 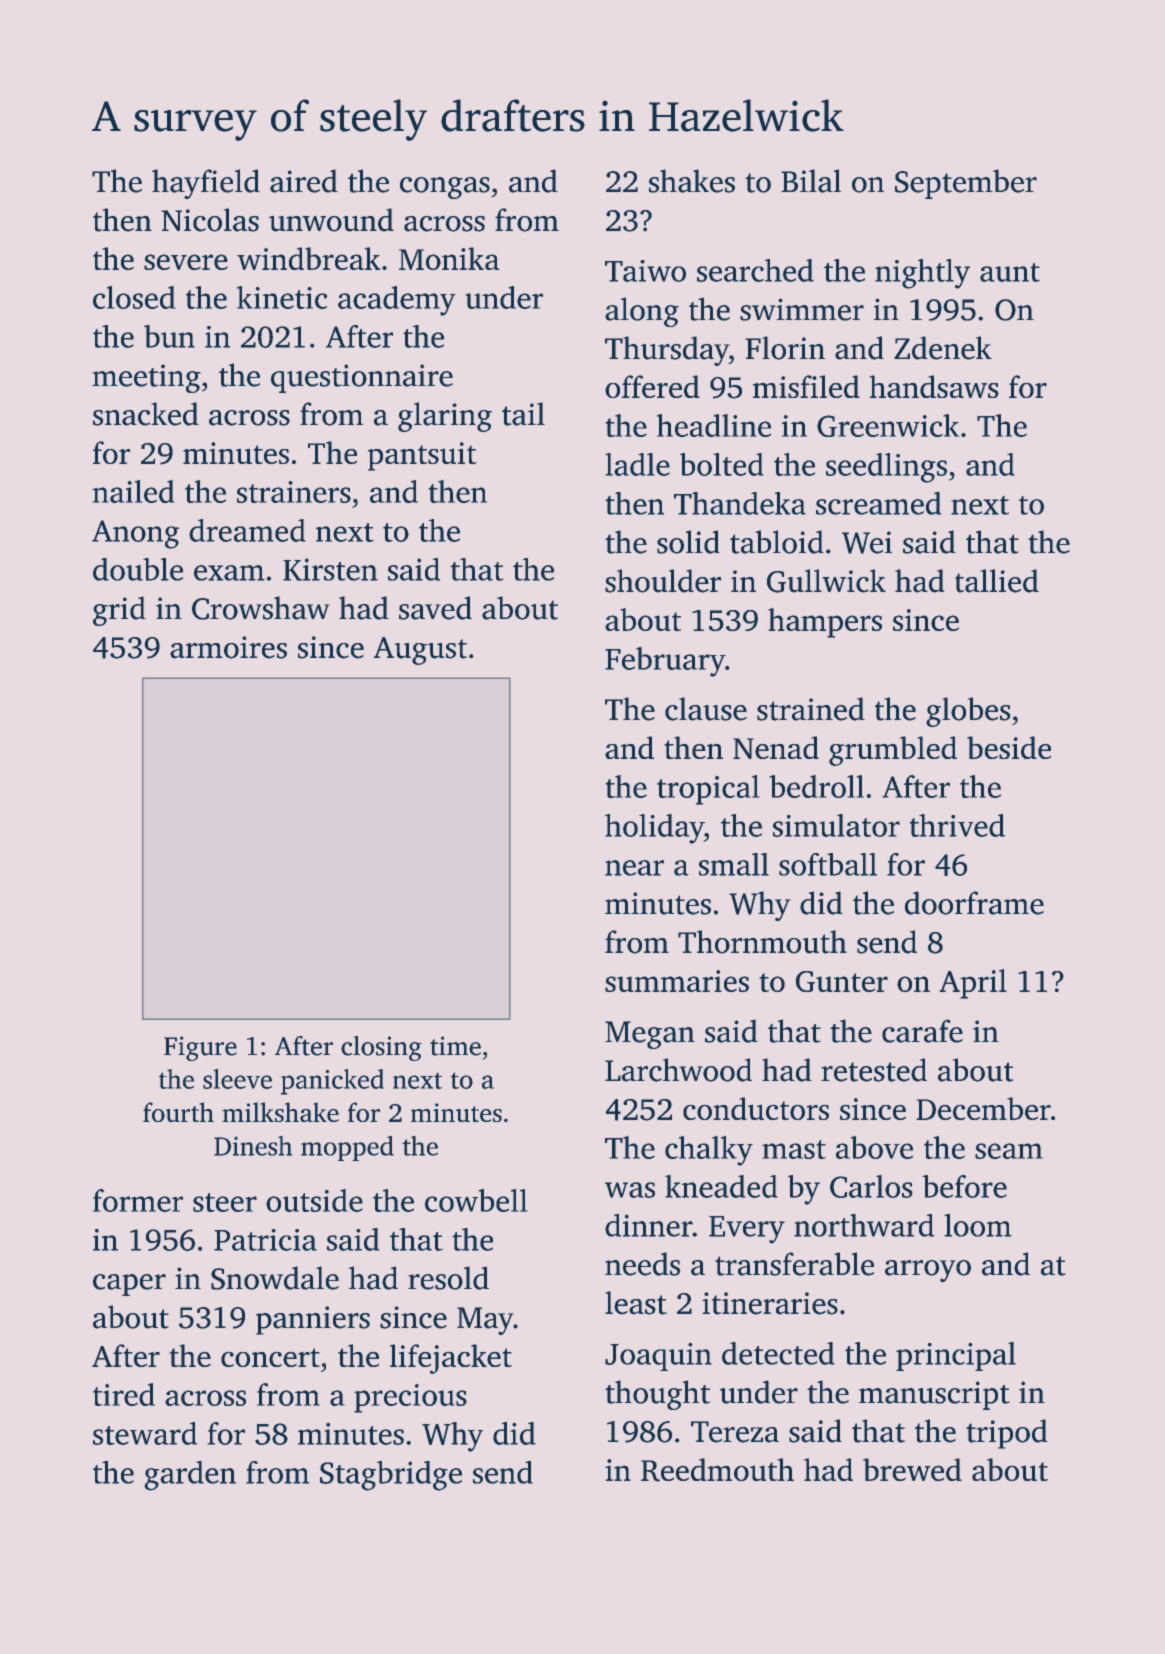 I want to click on Wei, so click(x=867, y=542).
